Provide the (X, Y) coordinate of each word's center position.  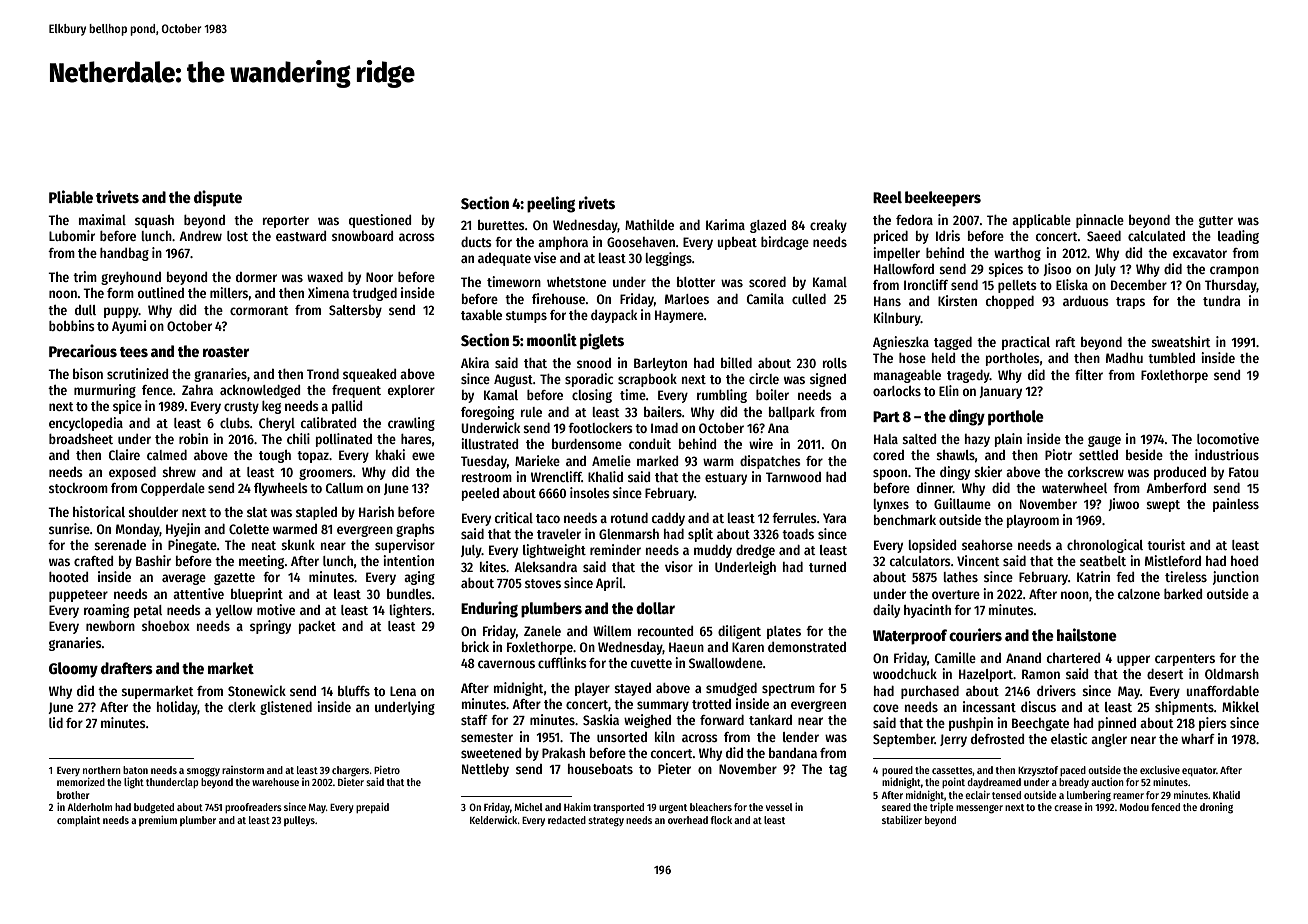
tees (134, 352)
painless (1236, 505)
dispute (218, 198)
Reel (887, 197)
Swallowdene (726, 663)
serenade (120, 545)
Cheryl (277, 424)
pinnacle (1100, 221)
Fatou (1244, 472)
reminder (615, 549)
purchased (930, 692)
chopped (1010, 302)
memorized (81, 782)
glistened (286, 708)
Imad (664, 428)
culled (809, 299)
